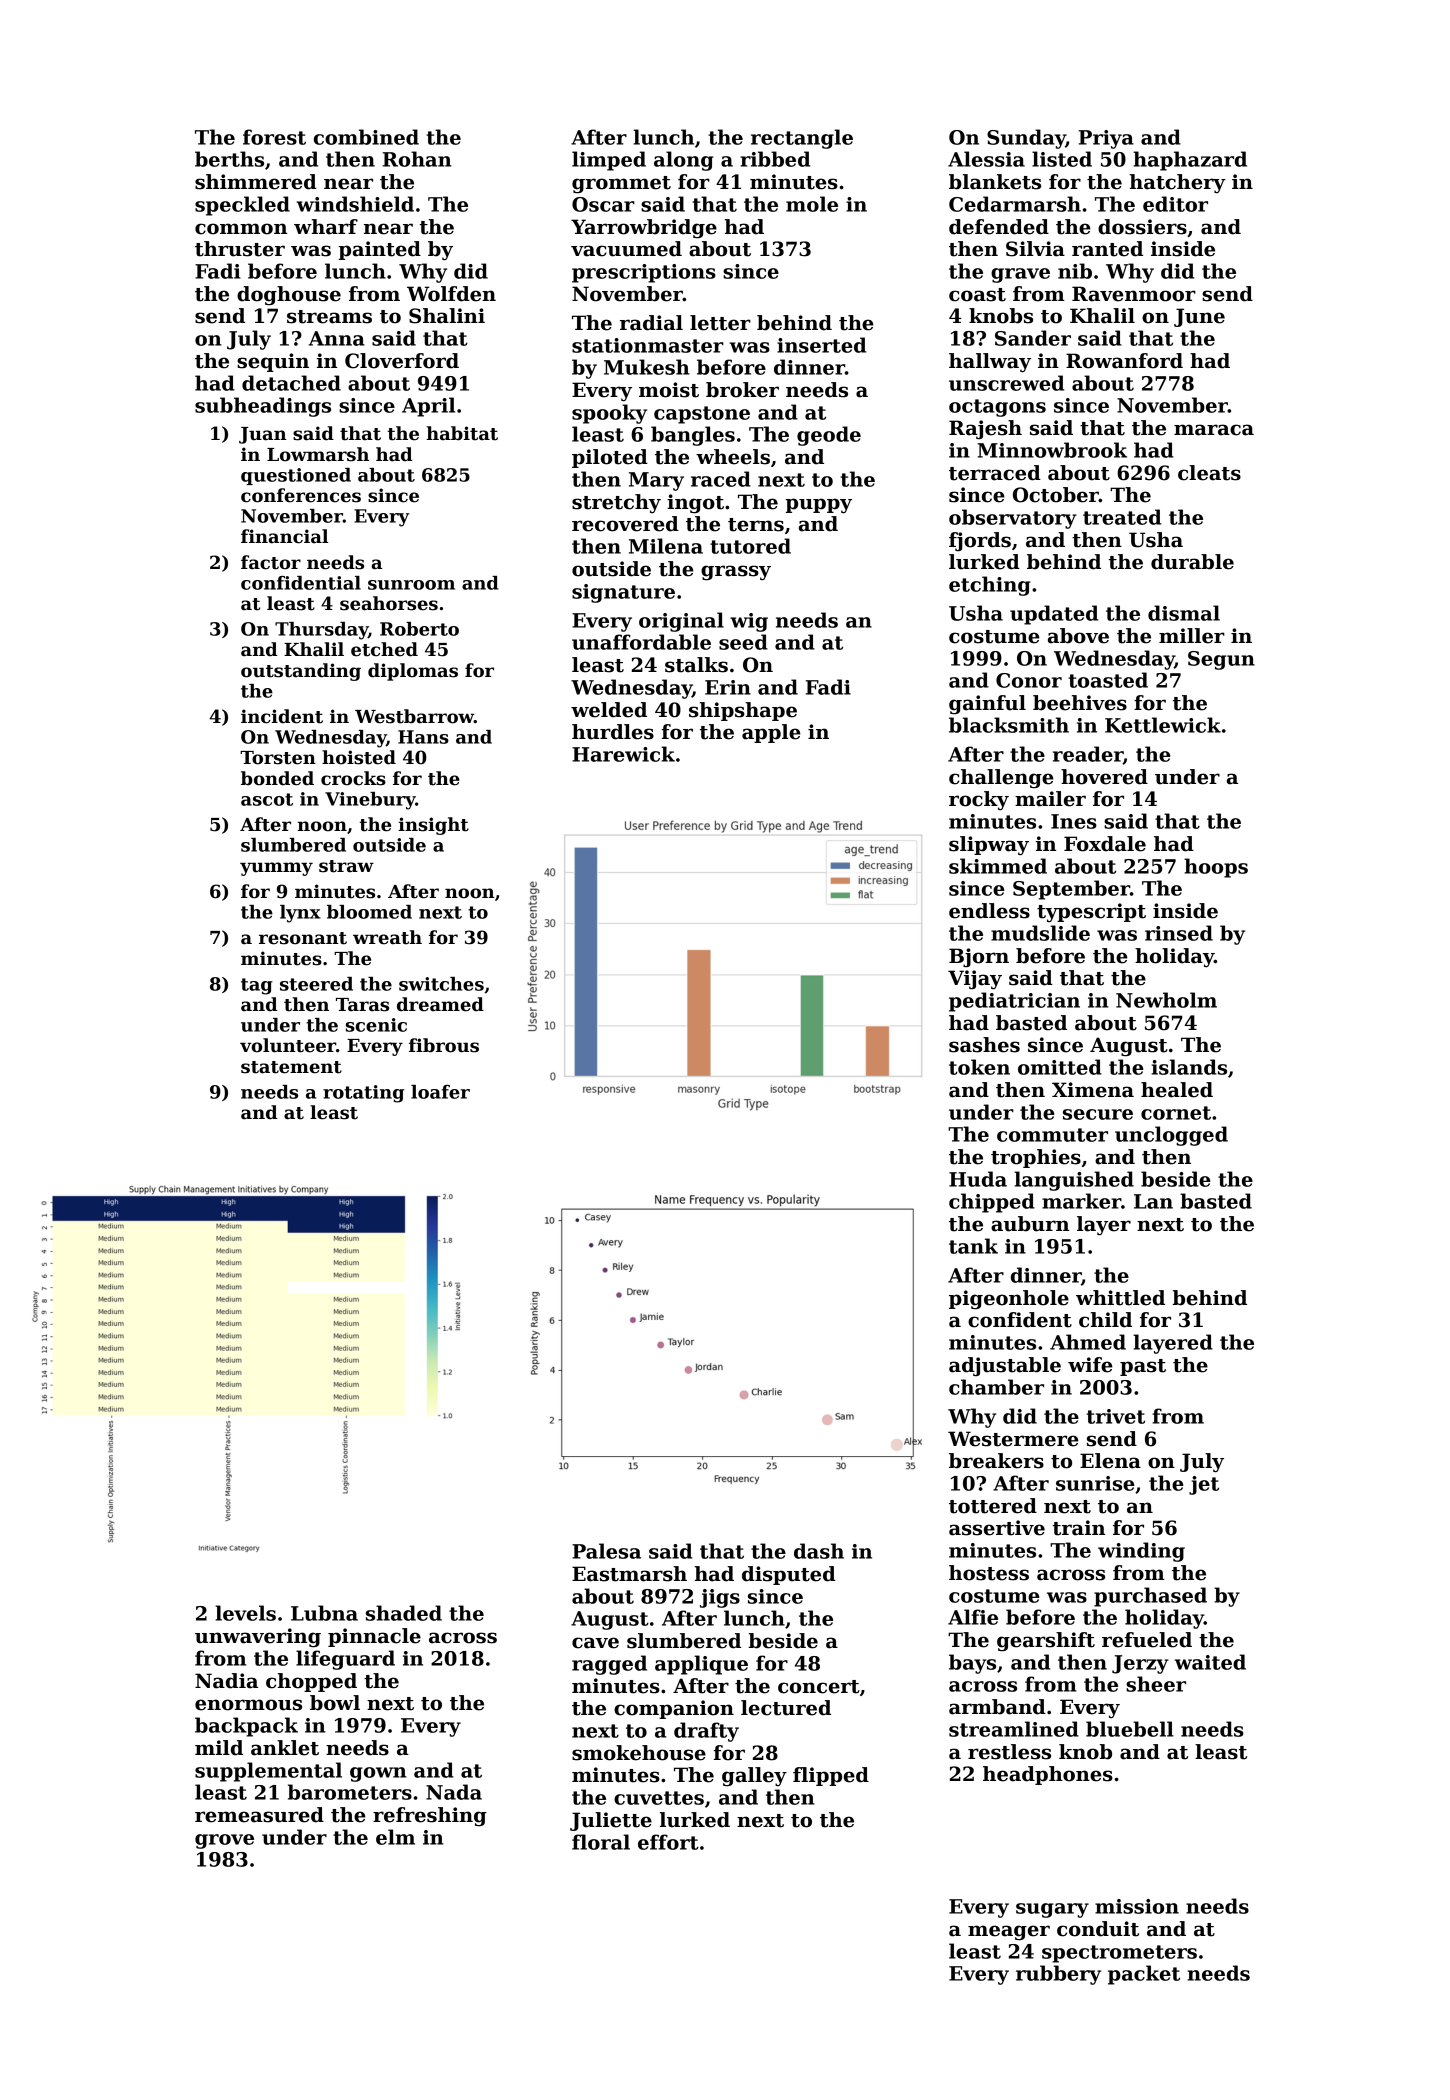 The image size is (1450, 2100). I want to click on cornet, so click(1176, 1113).
